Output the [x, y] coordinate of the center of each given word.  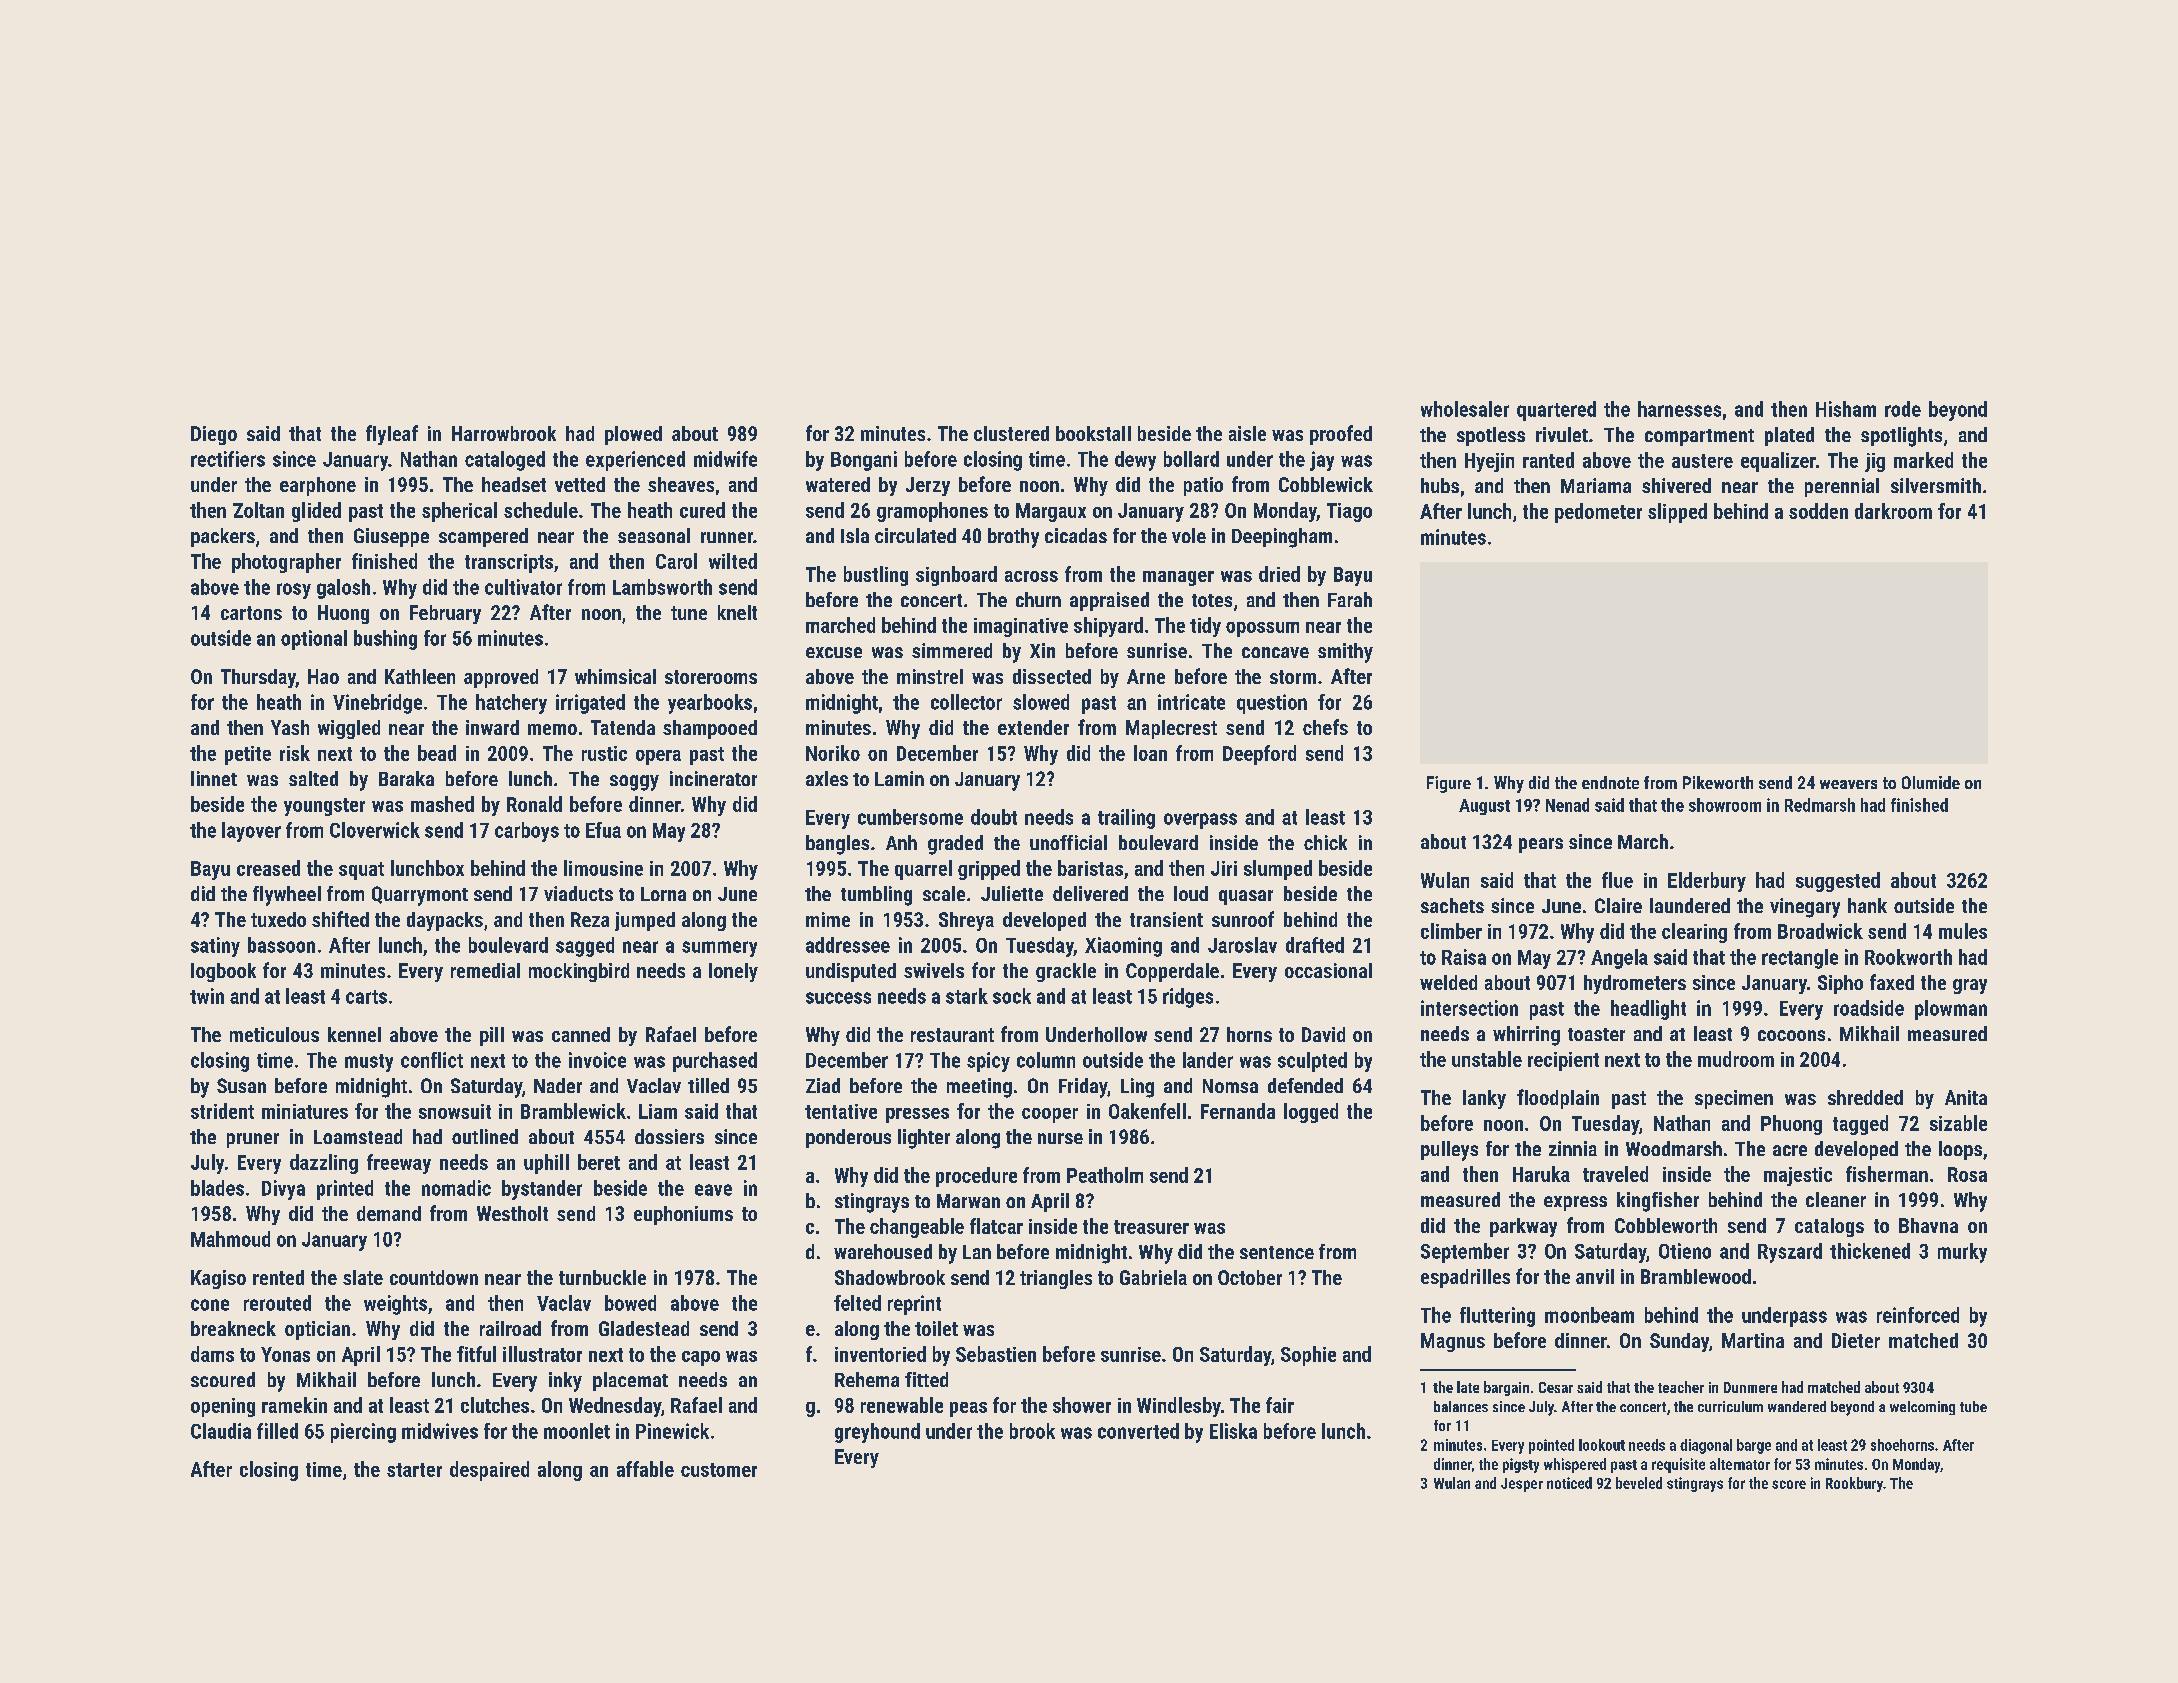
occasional [1328, 970]
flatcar [996, 1226]
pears [1541, 845]
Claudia [221, 1431]
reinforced [1918, 1315]
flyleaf [392, 435]
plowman [1951, 1010]
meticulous [274, 1034]
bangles [837, 845]
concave [1275, 652]
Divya [283, 1190]
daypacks [445, 921]
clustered [1011, 433]
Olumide [1931, 782]
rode [1903, 409]
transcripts [509, 563]
